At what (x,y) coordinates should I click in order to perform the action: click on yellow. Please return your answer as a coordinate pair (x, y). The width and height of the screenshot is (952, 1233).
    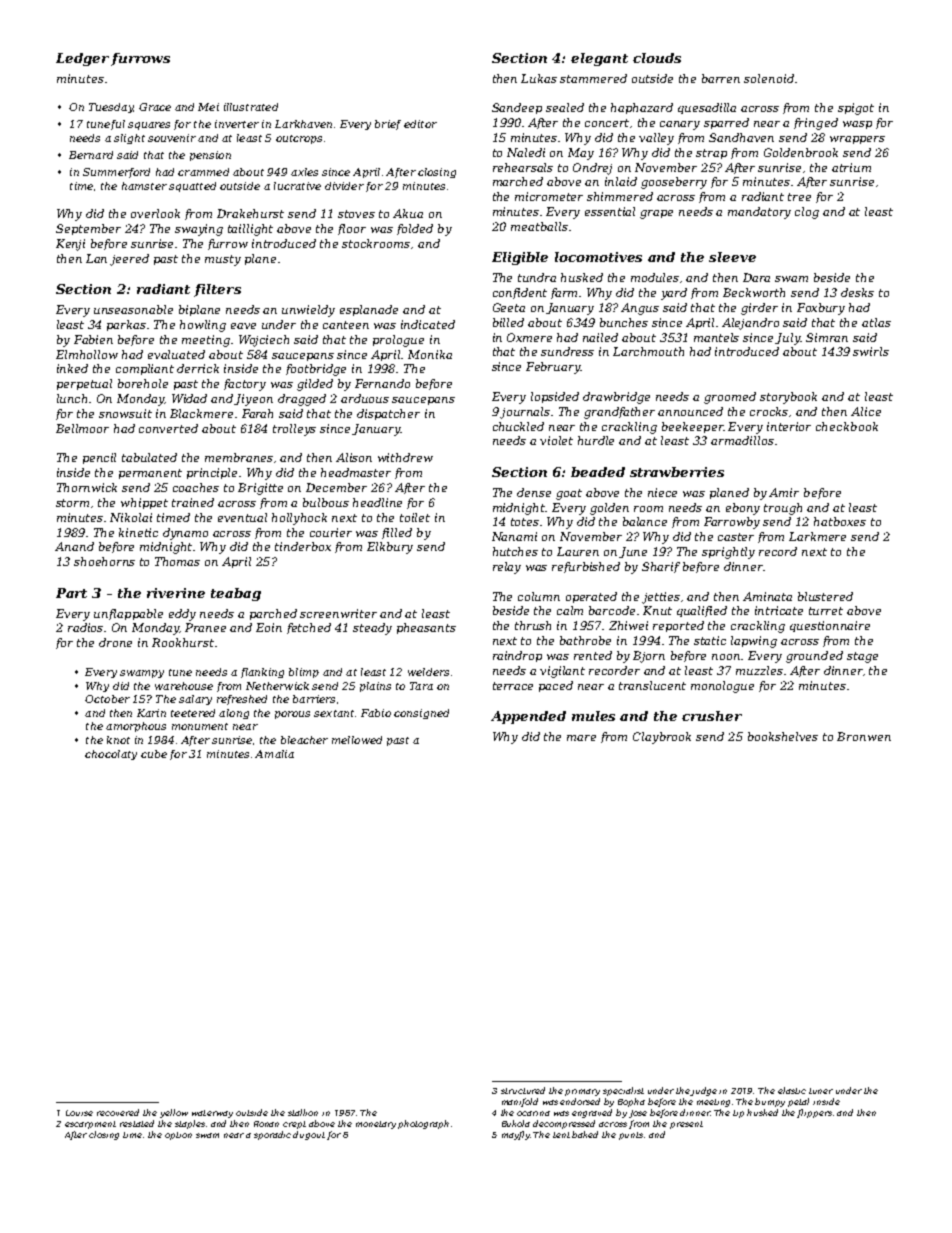
    Looking at the image, I should click on (174, 1113).
